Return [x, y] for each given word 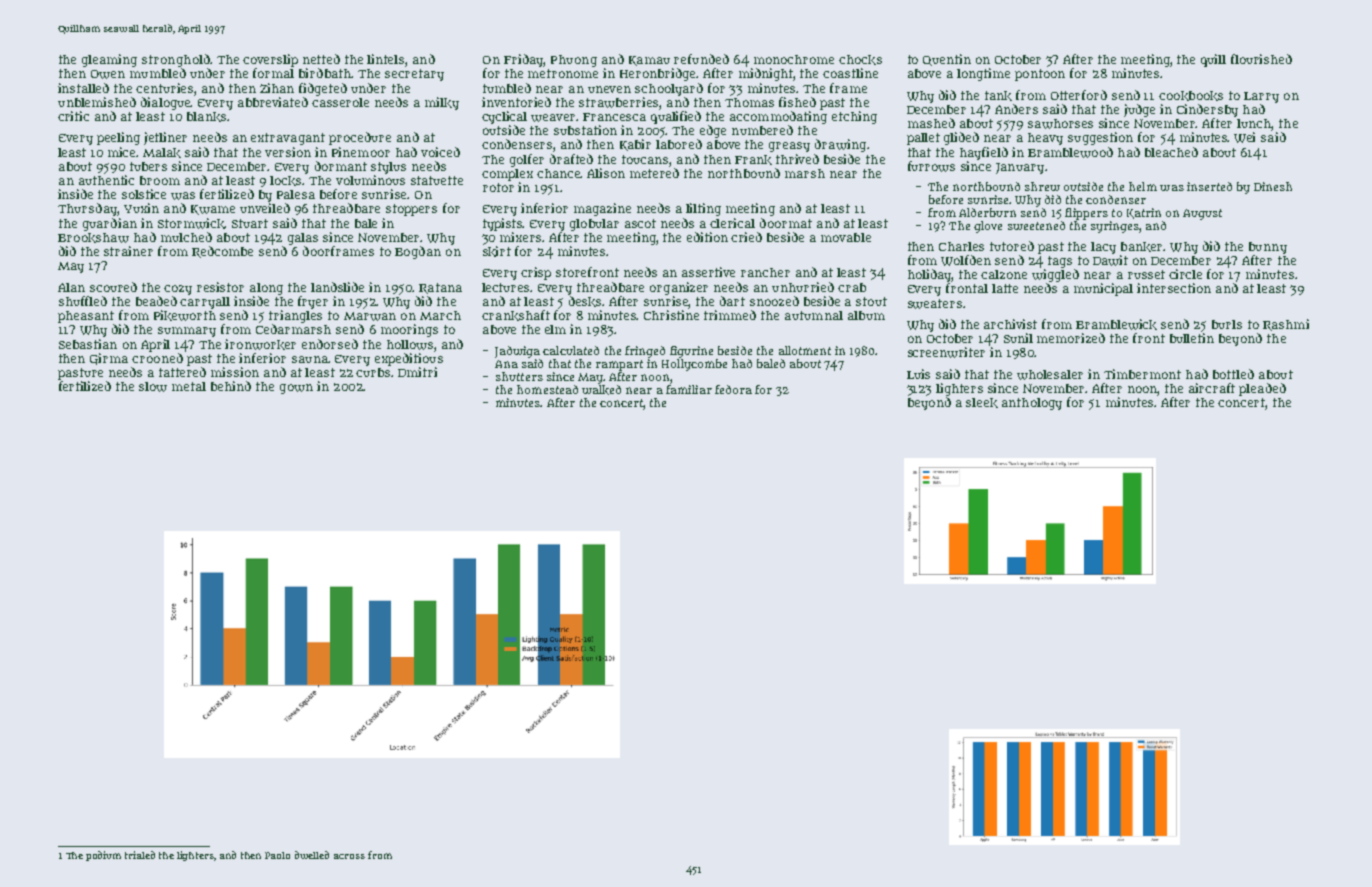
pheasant [86, 317]
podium [103, 856]
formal [273, 73]
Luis [918, 374]
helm [1143, 186]
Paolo [277, 855]
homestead [547, 389]
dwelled [312, 855]
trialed [140, 855]
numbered [762, 130]
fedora [733, 389]
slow [153, 387]
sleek [982, 403]
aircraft [1212, 388]
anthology [1032, 404]
